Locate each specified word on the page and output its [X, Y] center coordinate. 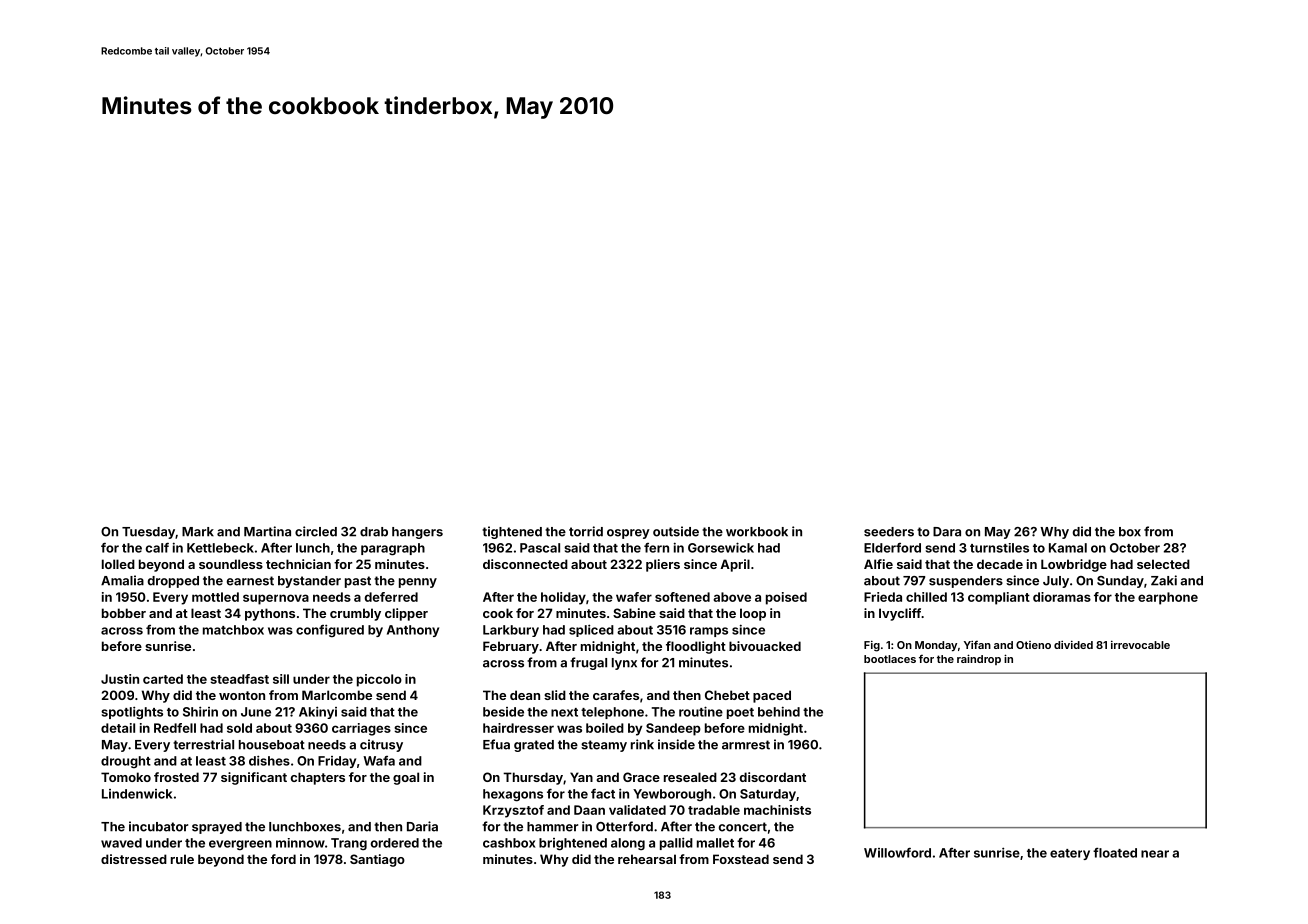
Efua [496, 744]
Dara [947, 532]
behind [779, 711]
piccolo [379, 680]
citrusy [381, 745]
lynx [624, 664]
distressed [134, 859]
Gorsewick [721, 547]
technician [298, 564]
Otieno [1033, 645]
